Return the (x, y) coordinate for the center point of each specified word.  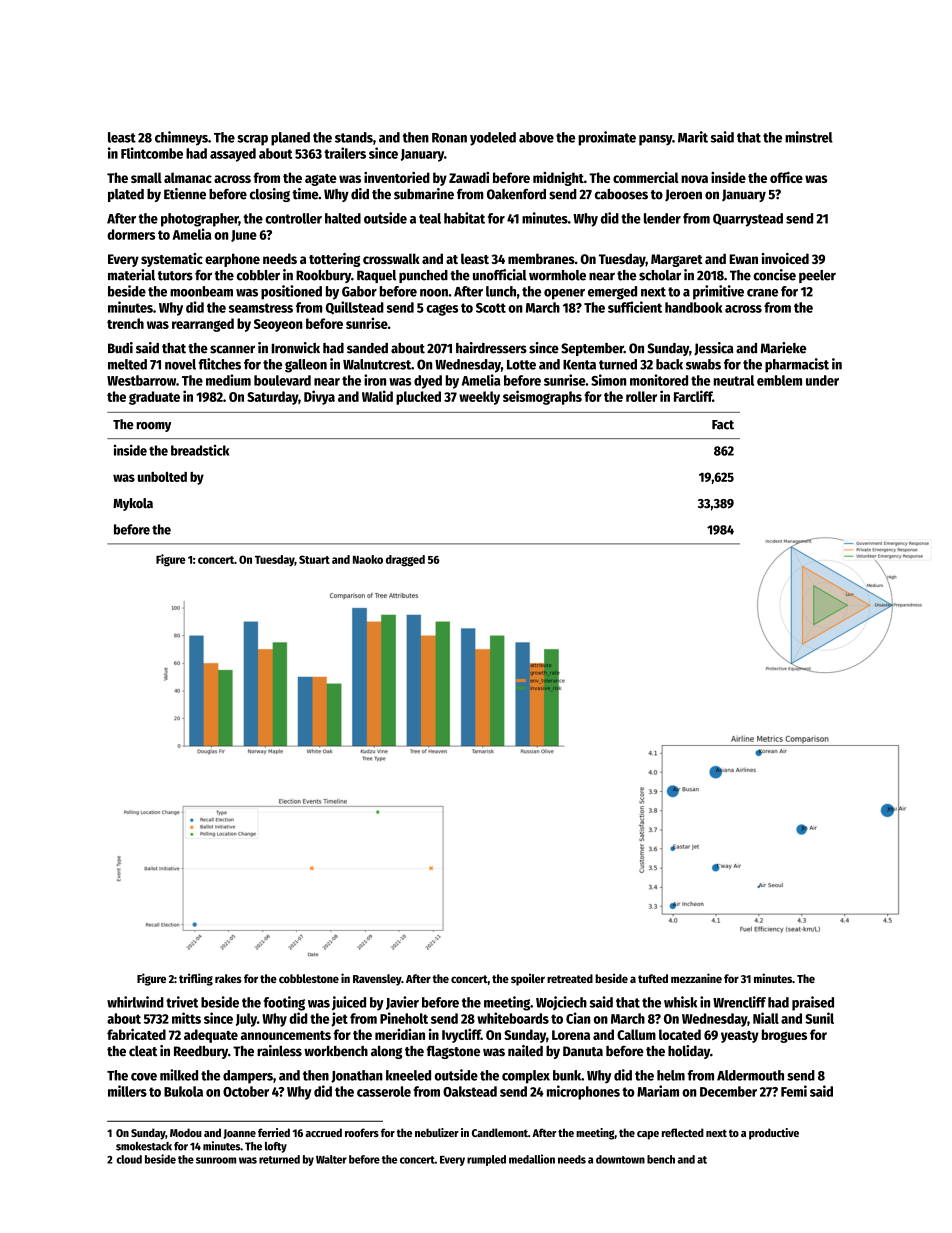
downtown (620, 1159)
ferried (274, 1132)
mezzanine (696, 978)
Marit (693, 137)
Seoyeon (278, 325)
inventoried (397, 177)
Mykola (133, 504)
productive (774, 1134)
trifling (196, 979)
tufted (653, 978)
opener (564, 294)
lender (662, 218)
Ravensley (377, 980)
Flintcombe (152, 153)
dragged (405, 561)
